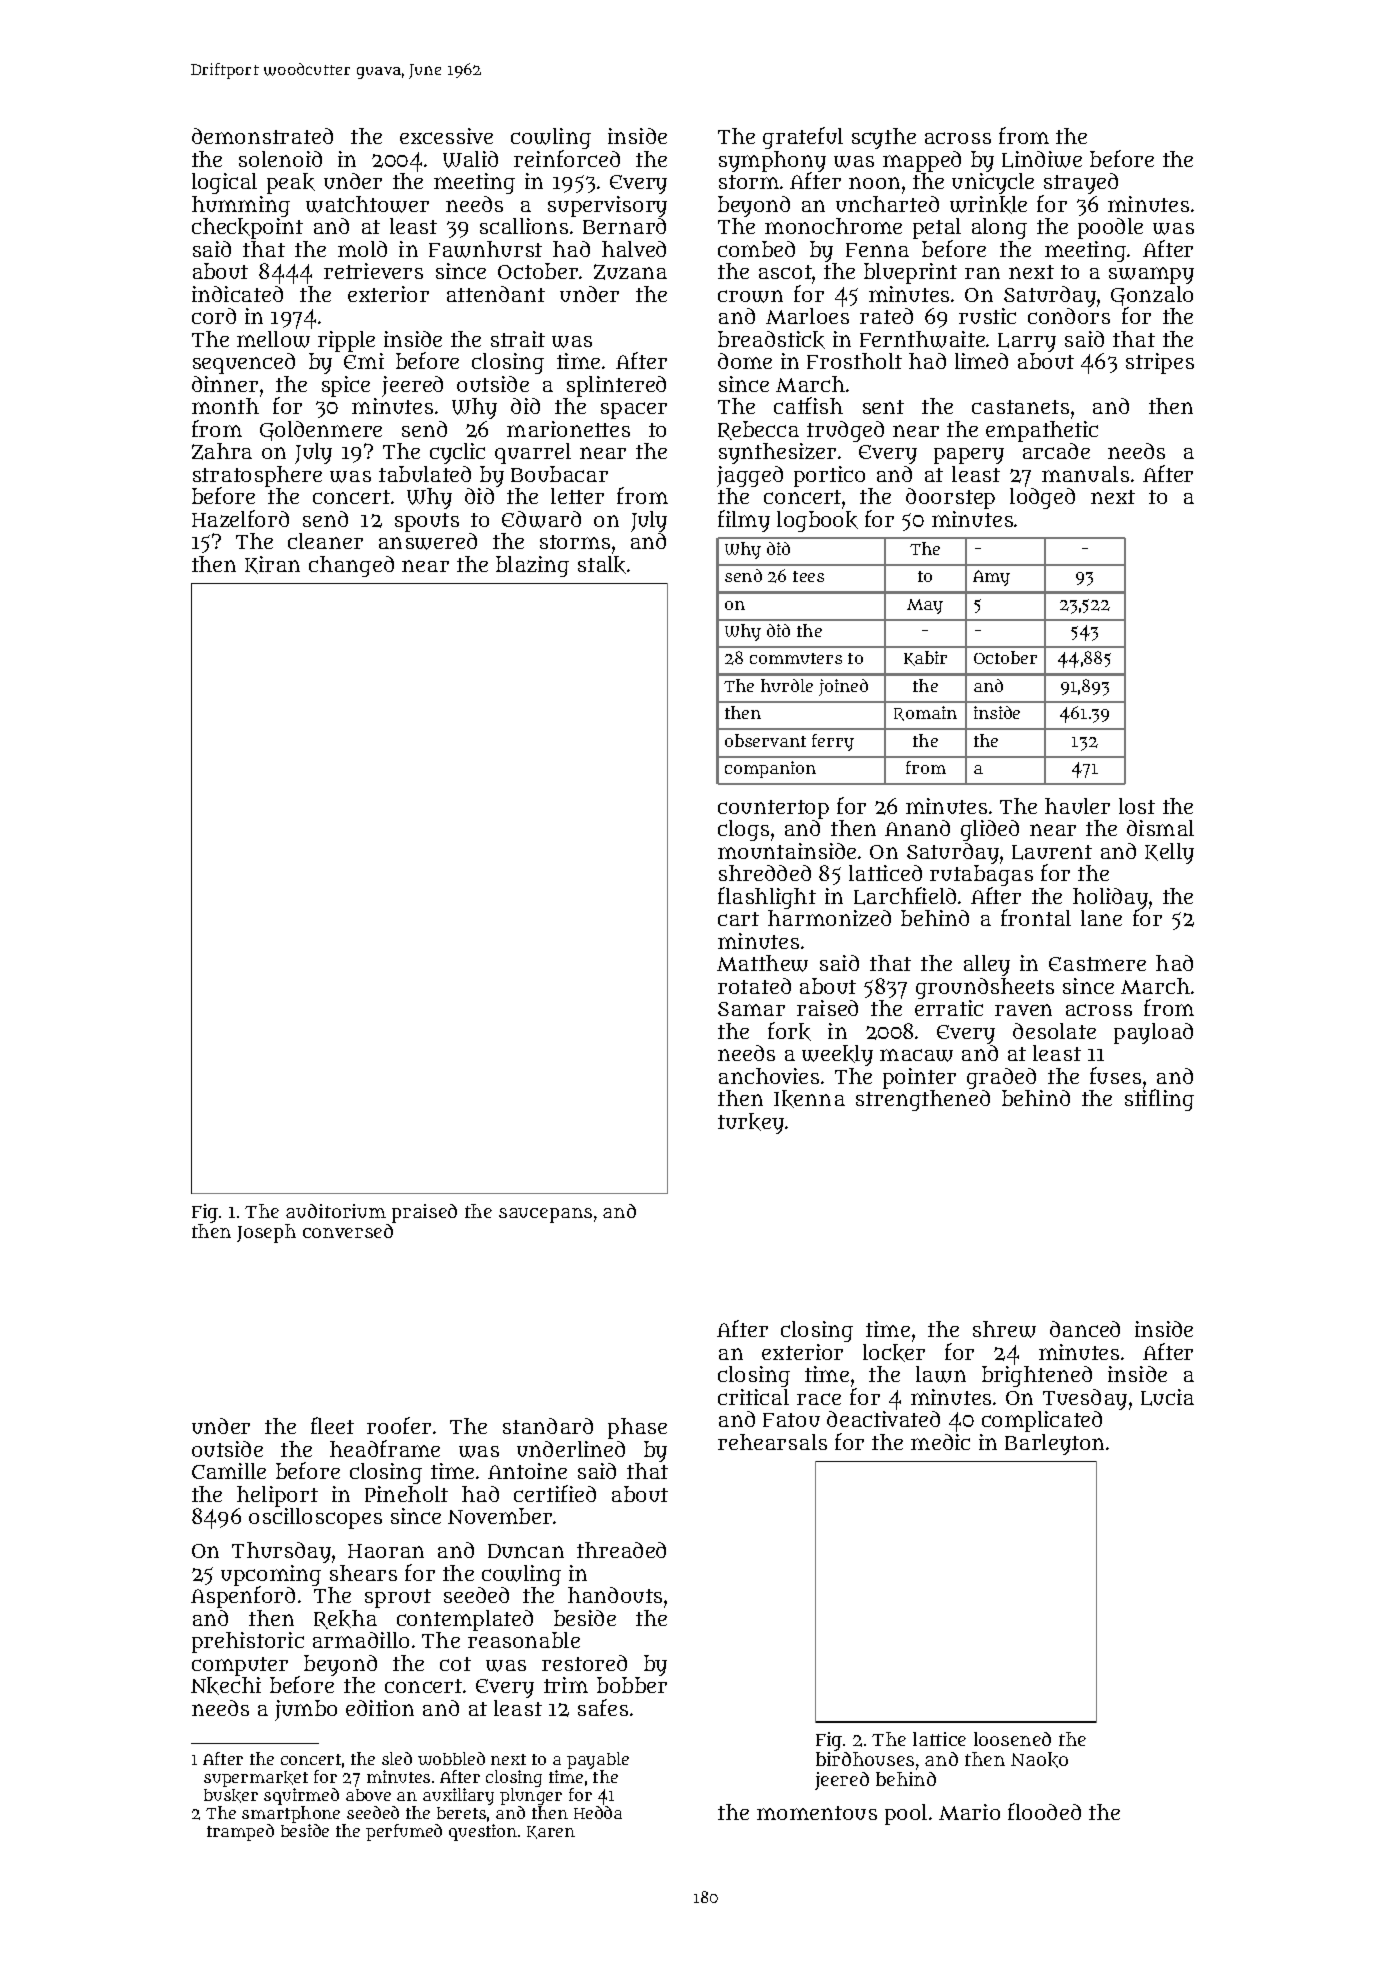 The width and height of the image is (1386, 1969). I want to click on excessive, so click(446, 136).
